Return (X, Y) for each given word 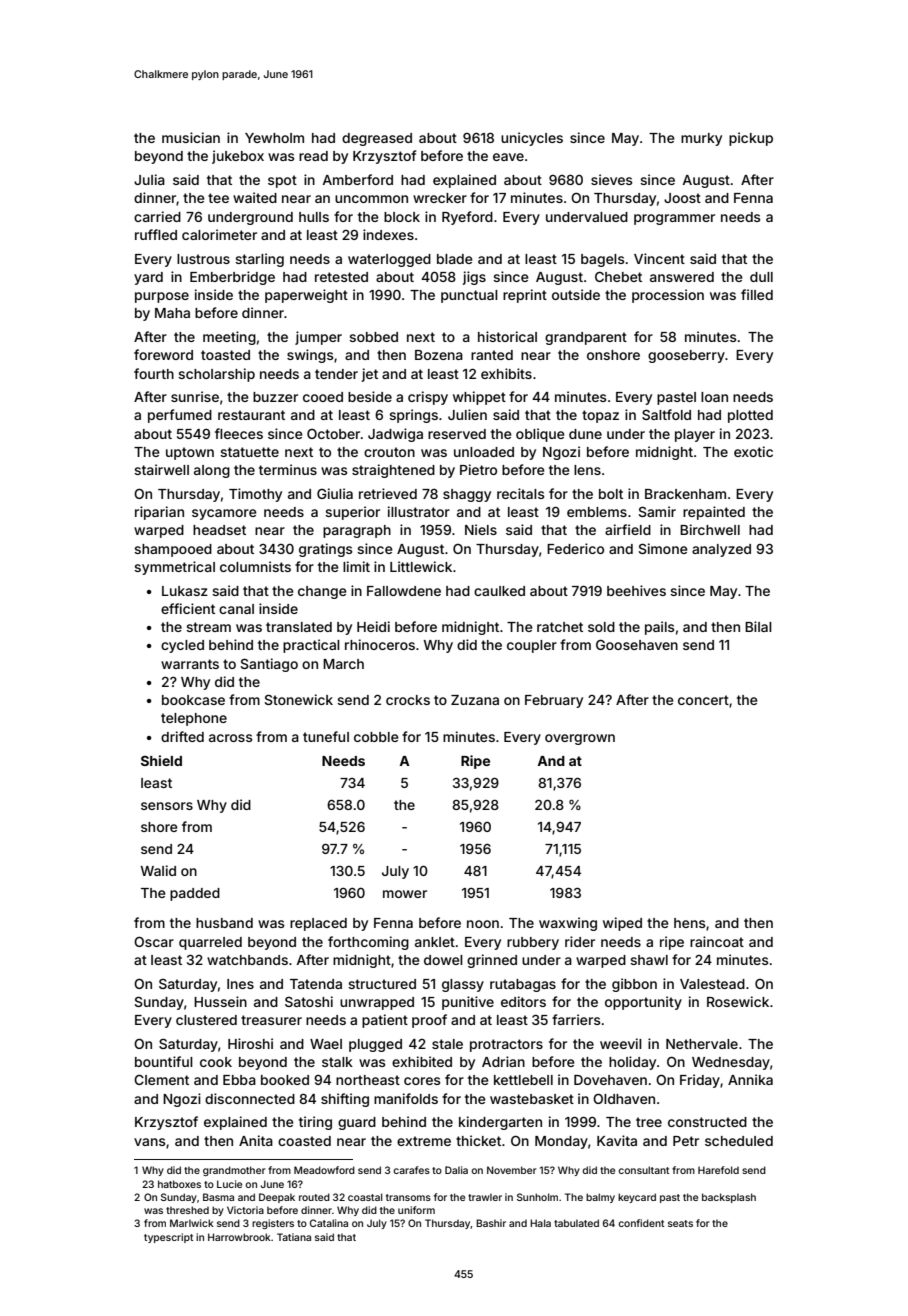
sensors (167, 806)
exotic (753, 451)
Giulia (335, 493)
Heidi (373, 626)
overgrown (580, 739)
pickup (751, 139)
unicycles (532, 139)
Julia (149, 179)
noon (483, 924)
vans (149, 1142)
